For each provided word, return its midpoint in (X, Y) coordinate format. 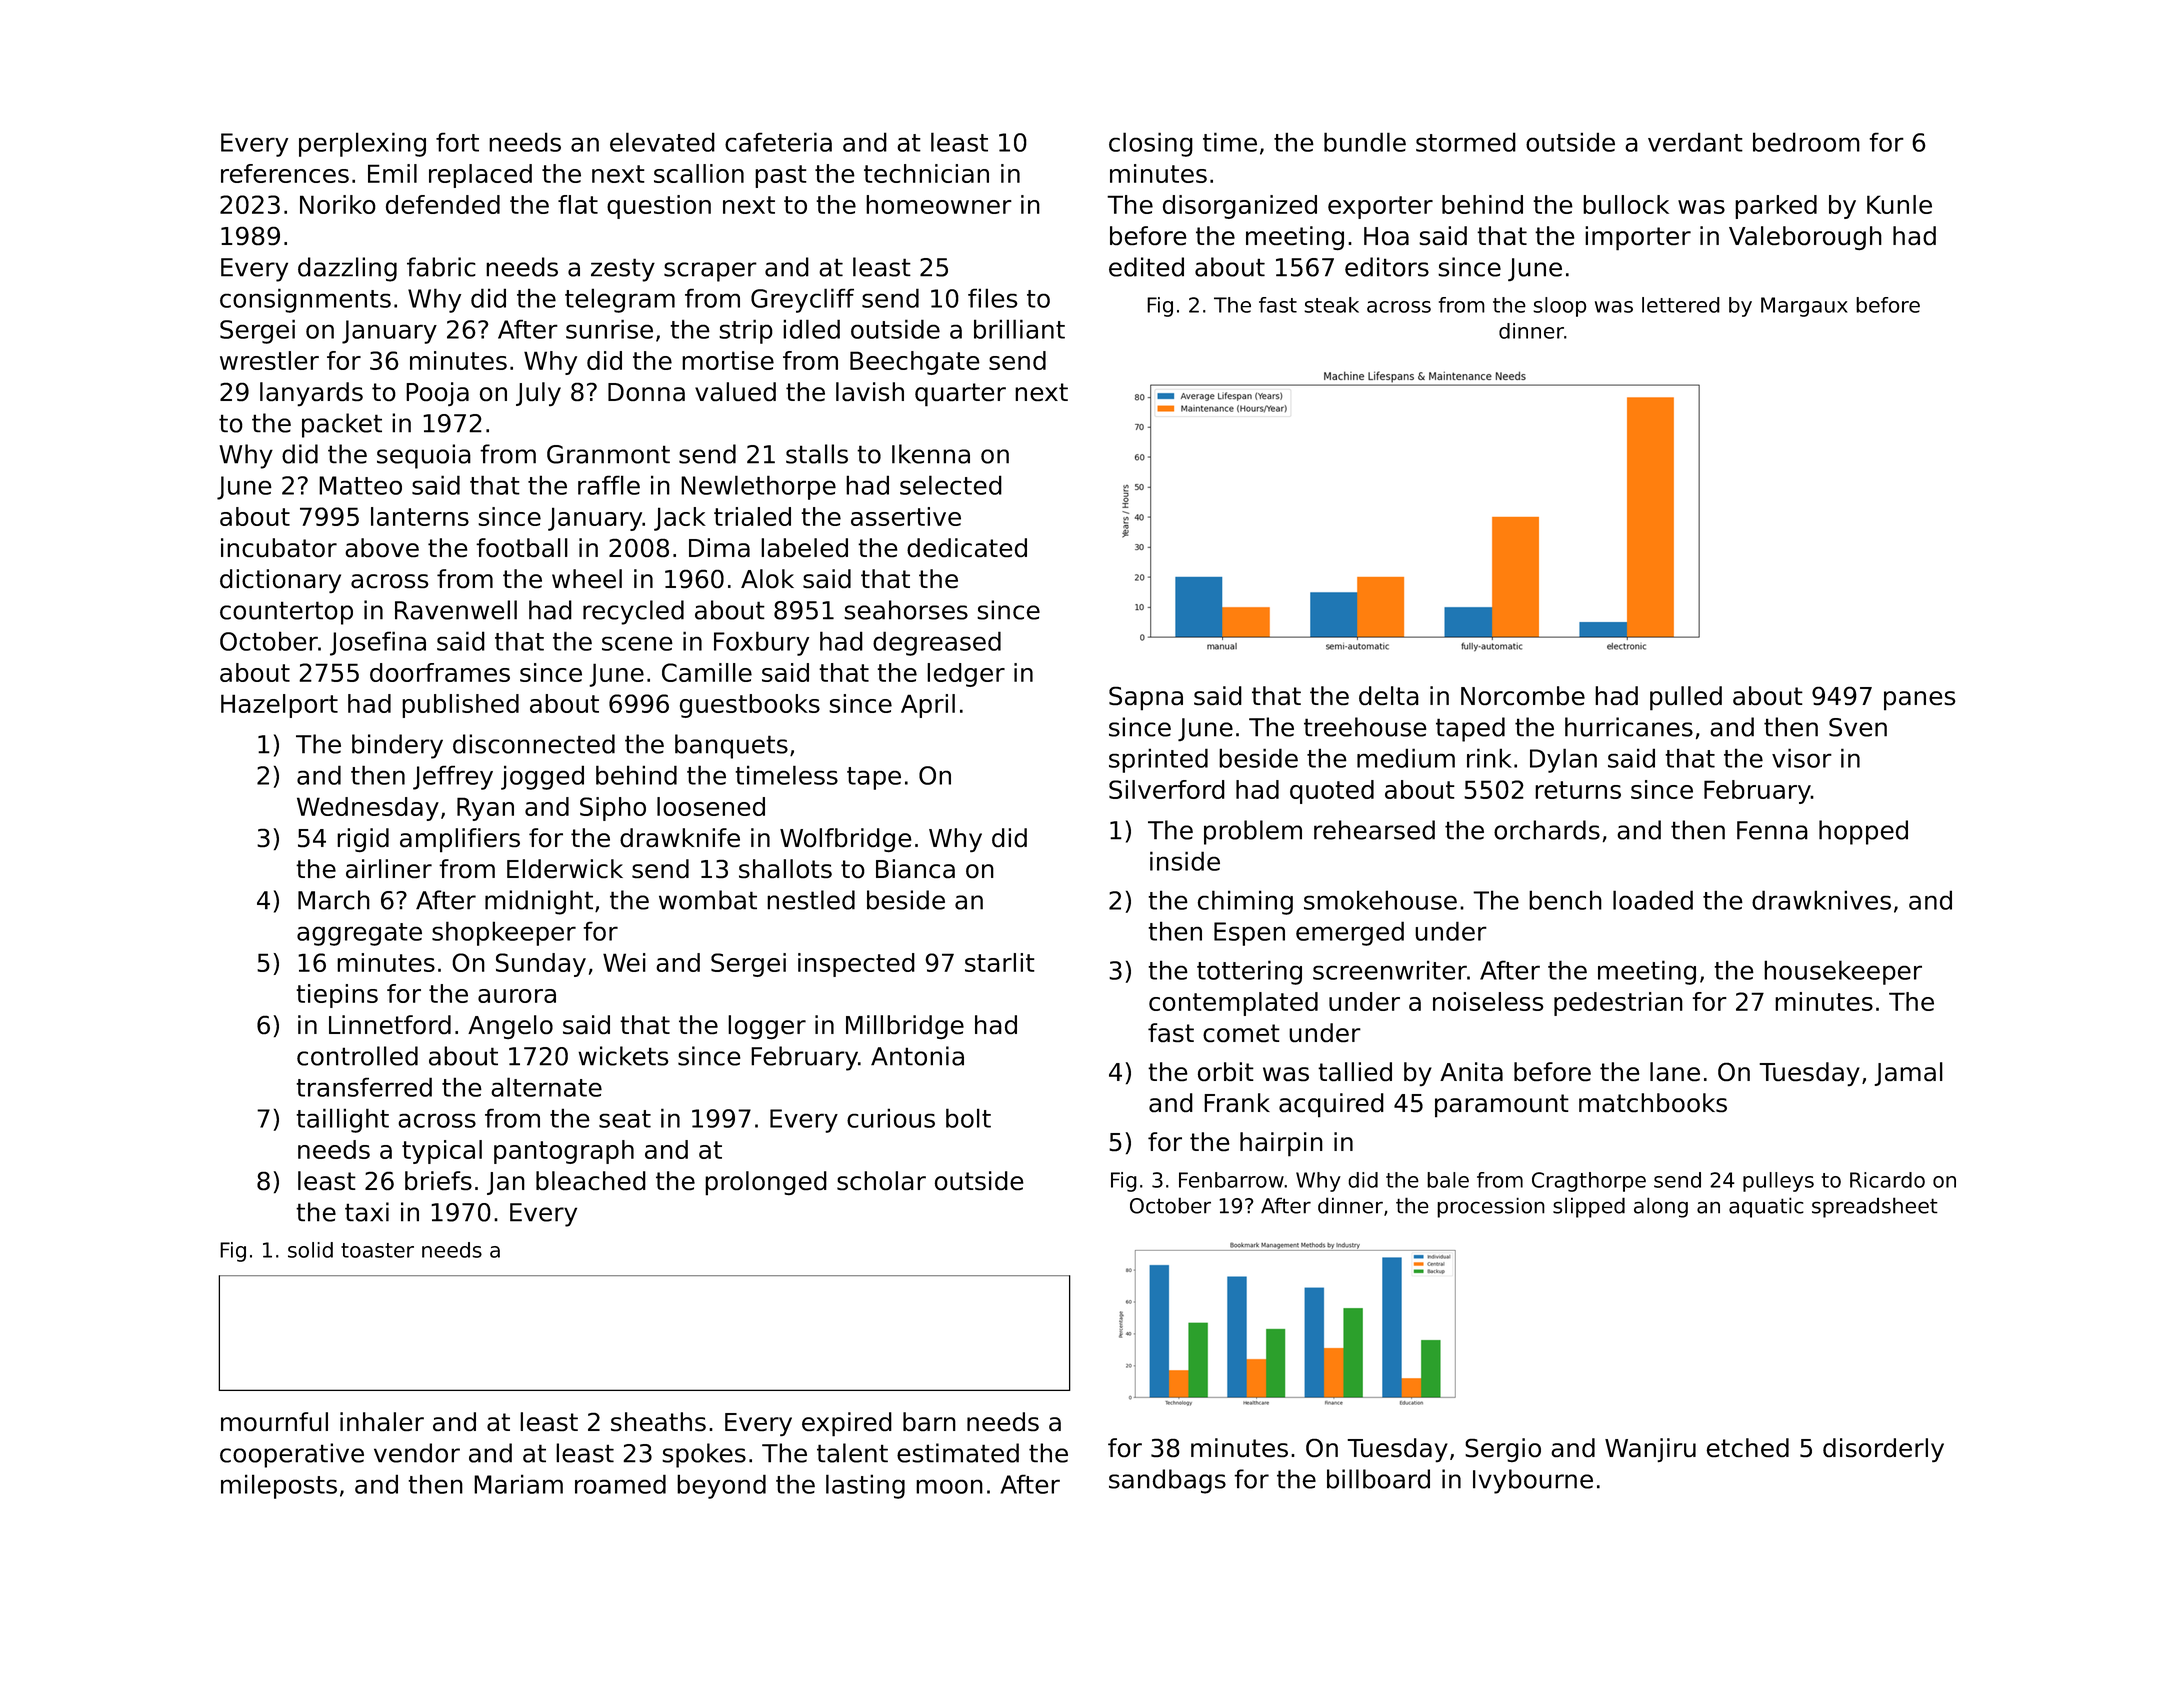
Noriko (338, 204)
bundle (1365, 142)
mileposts (279, 1486)
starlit (1000, 962)
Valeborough (1805, 238)
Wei (624, 962)
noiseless (1488, 1001)
